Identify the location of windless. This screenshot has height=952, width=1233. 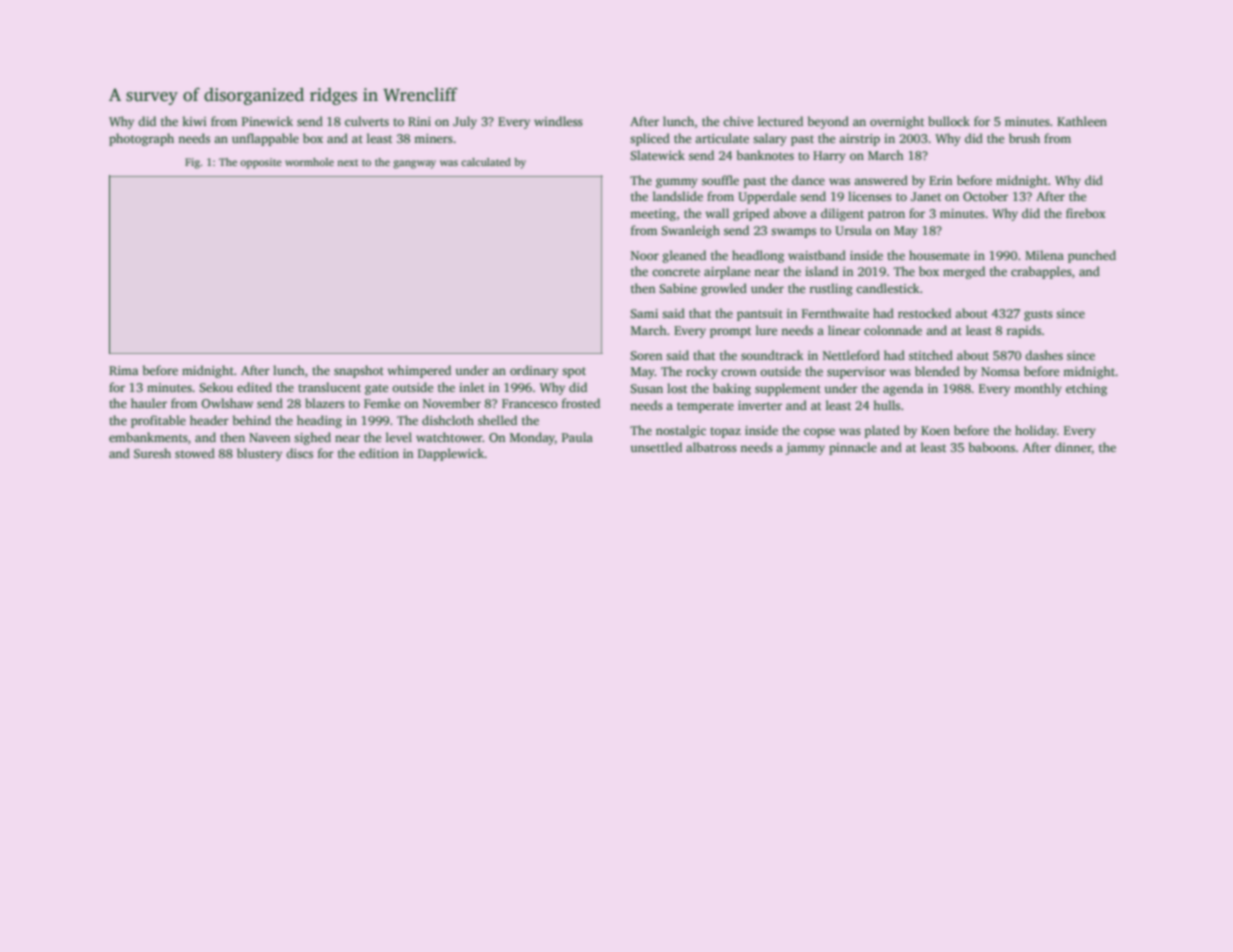
(558, 121).
